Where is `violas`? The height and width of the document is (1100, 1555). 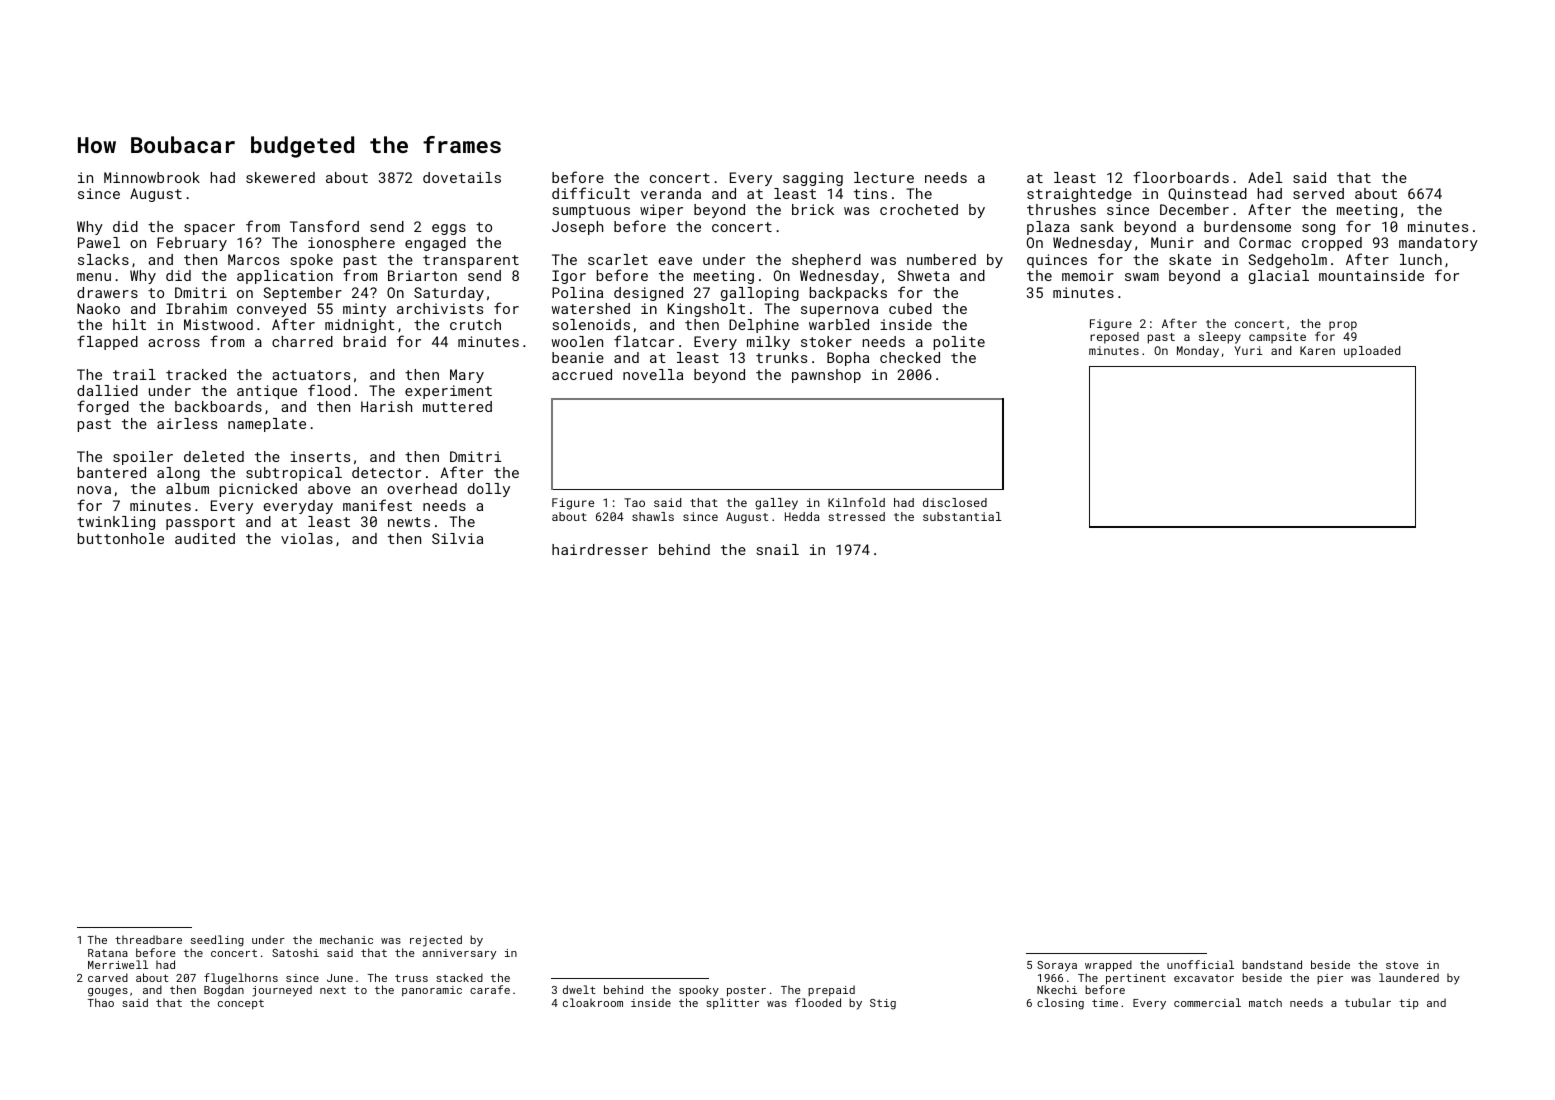 violas is located at coordinates (307, 538).
